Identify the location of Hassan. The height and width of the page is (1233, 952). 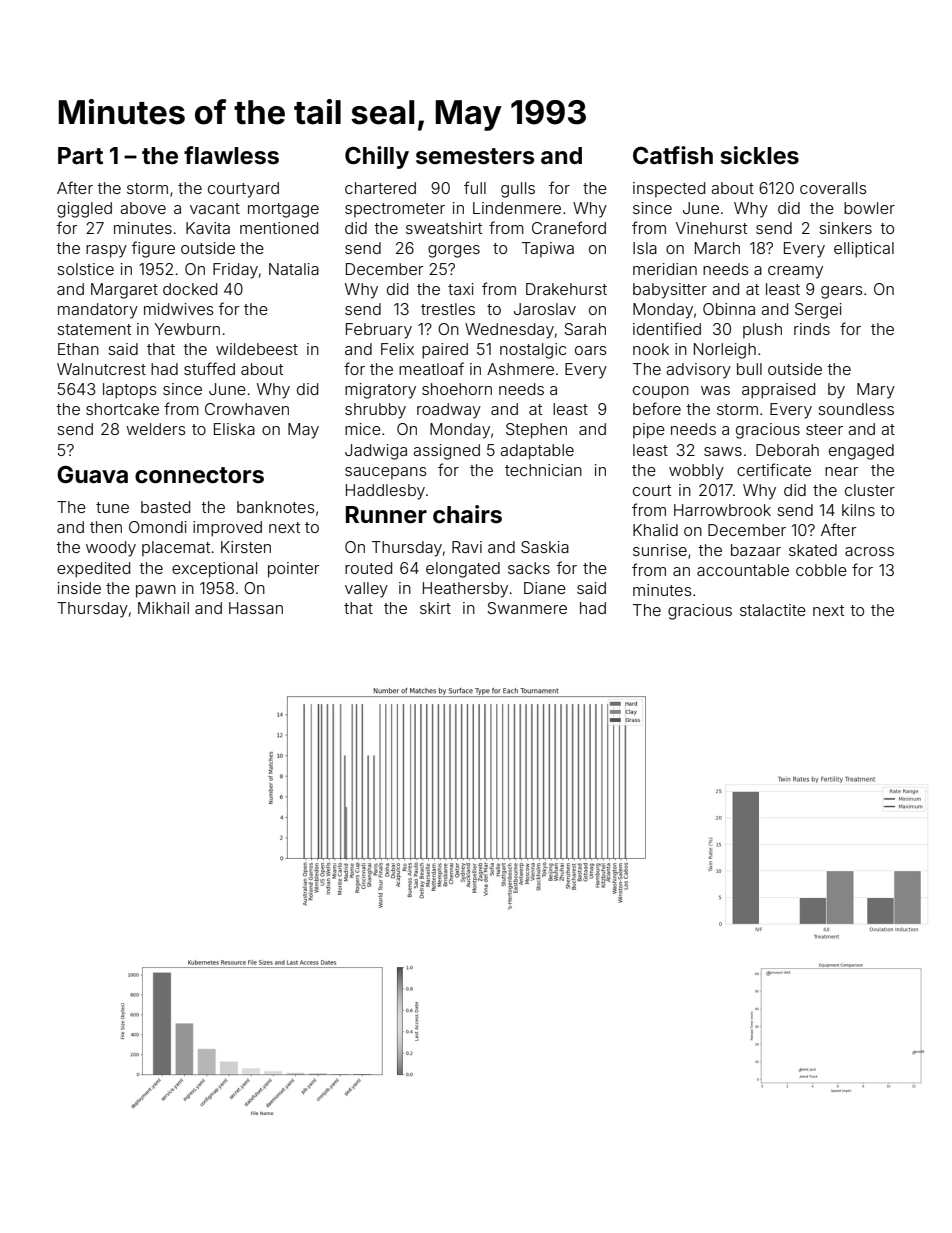
(256, 608).
